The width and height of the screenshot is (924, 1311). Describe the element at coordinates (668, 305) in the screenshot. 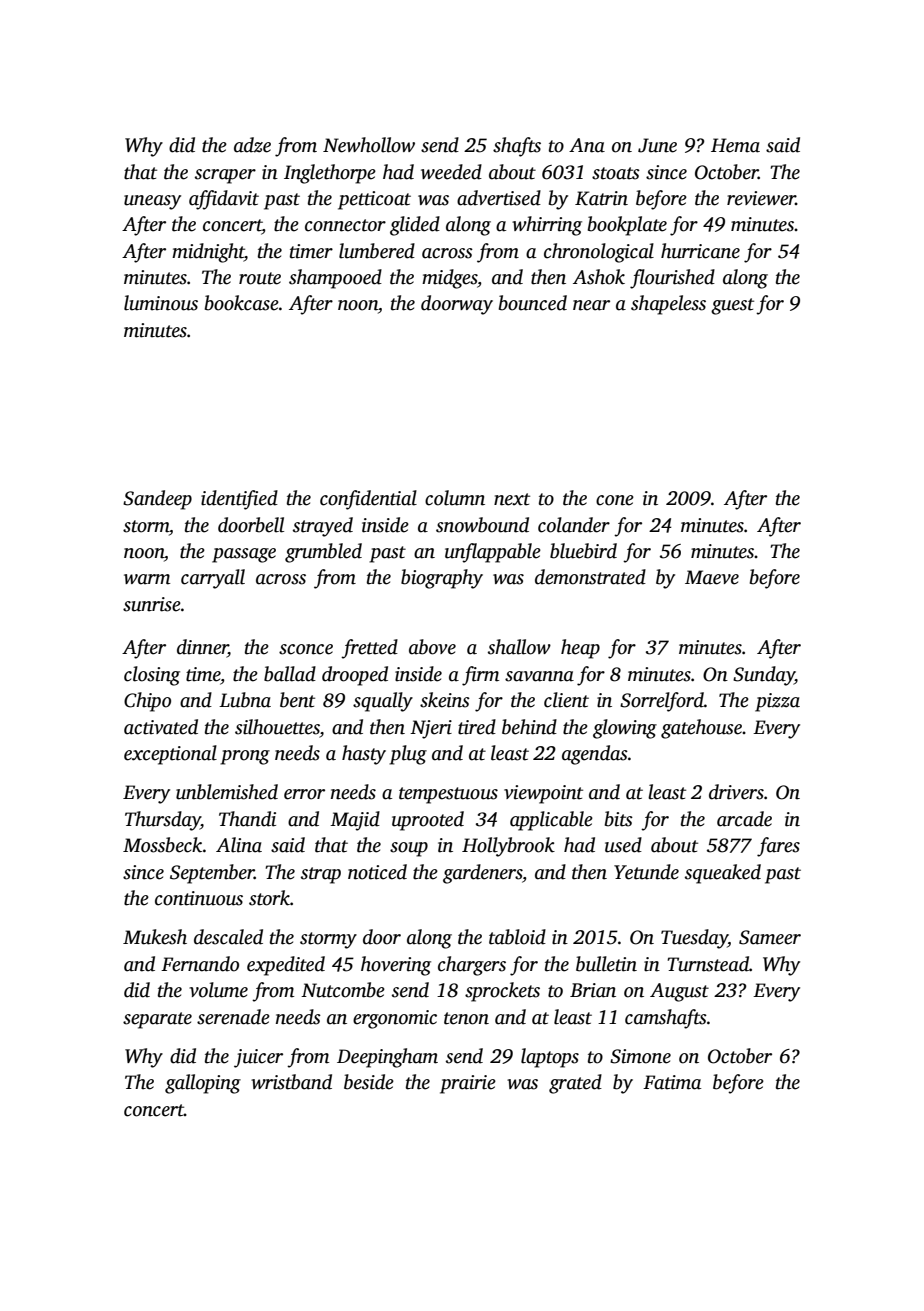

I see `shapeless` at that location.
